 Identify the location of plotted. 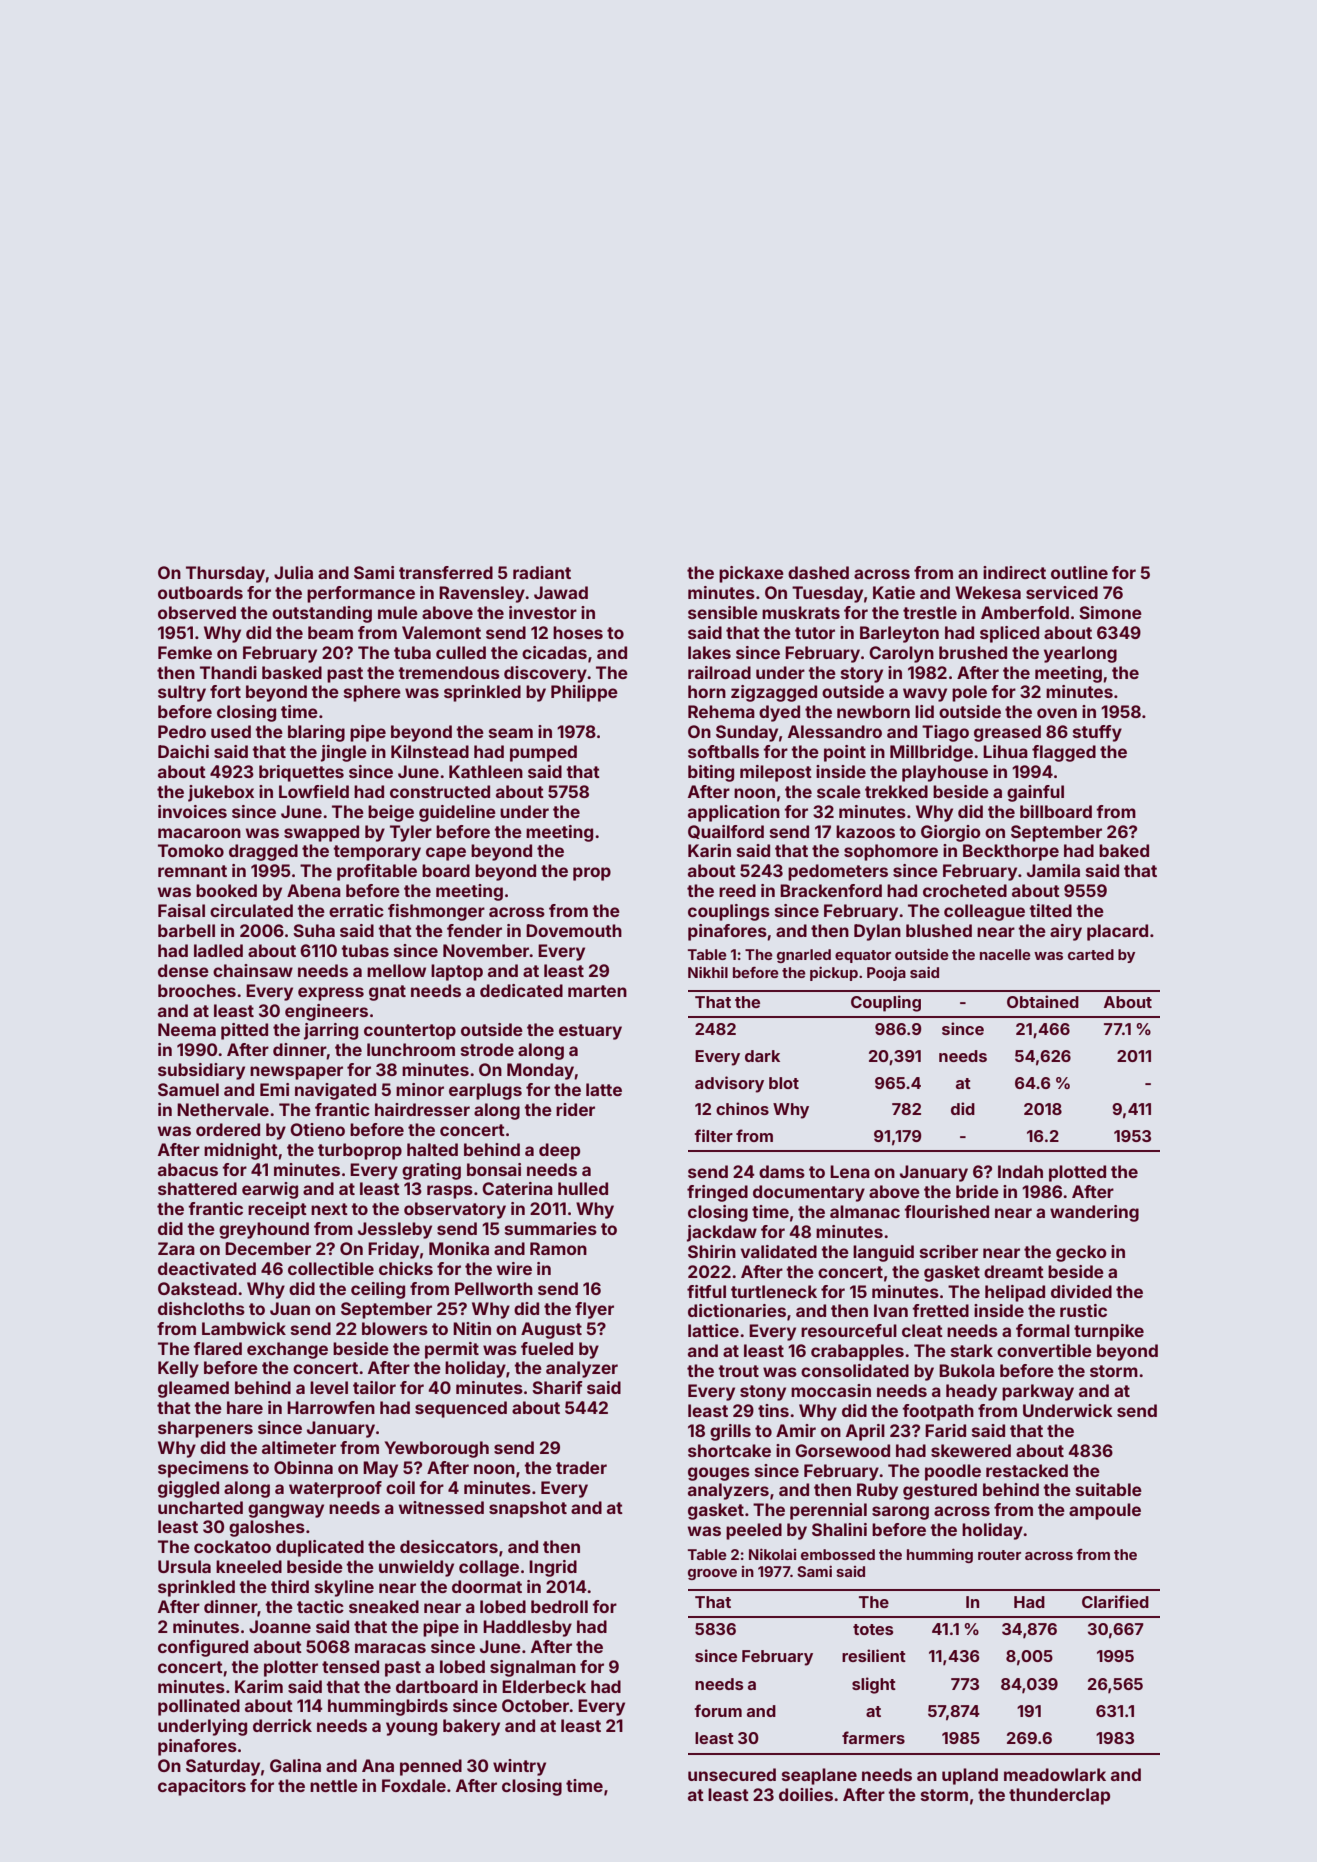
(1077, 1173).
